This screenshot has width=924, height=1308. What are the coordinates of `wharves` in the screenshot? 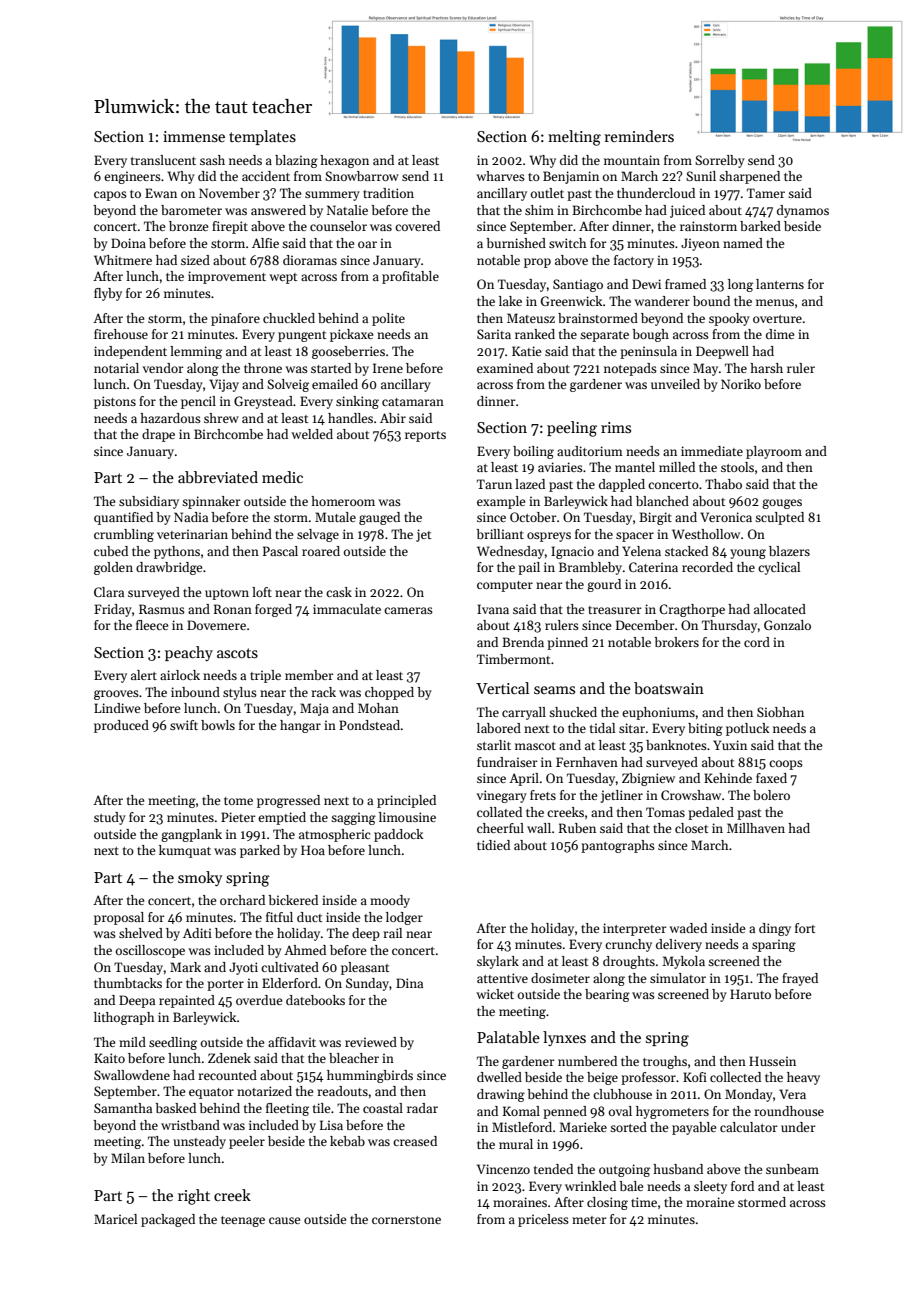 It's located at (500, 176).
